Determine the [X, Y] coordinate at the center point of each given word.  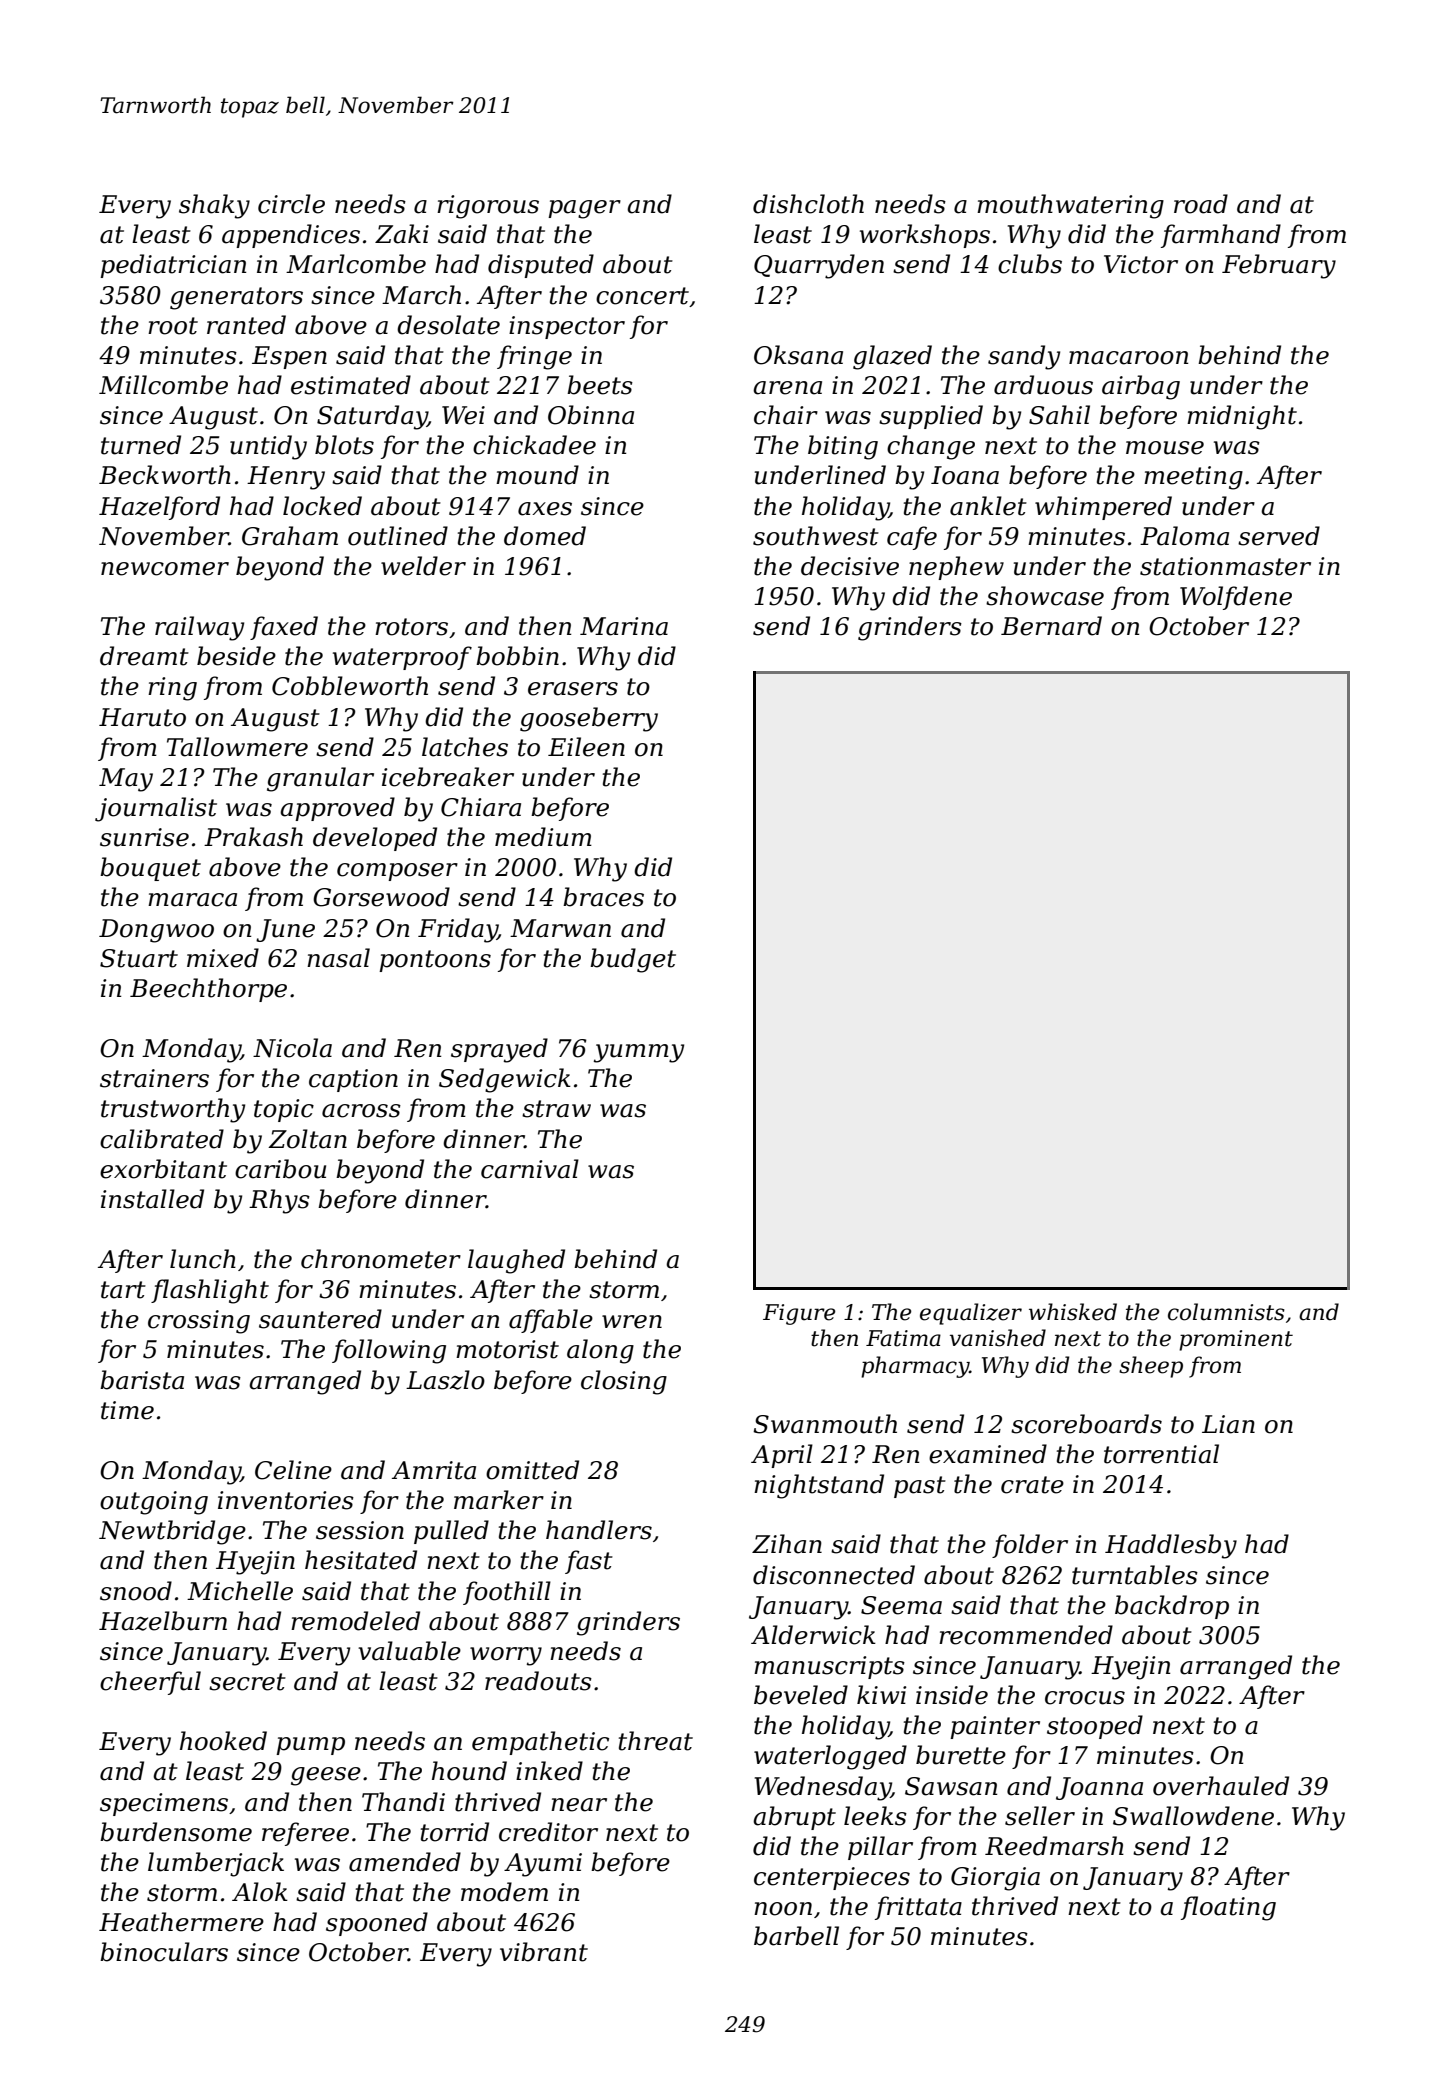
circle [291, 204]
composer [397, 872]
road [1201, 204]
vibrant [544, 1952]
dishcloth [808, 204]
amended [405, 1862]
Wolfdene [1236, 598]
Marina [624, 626]
